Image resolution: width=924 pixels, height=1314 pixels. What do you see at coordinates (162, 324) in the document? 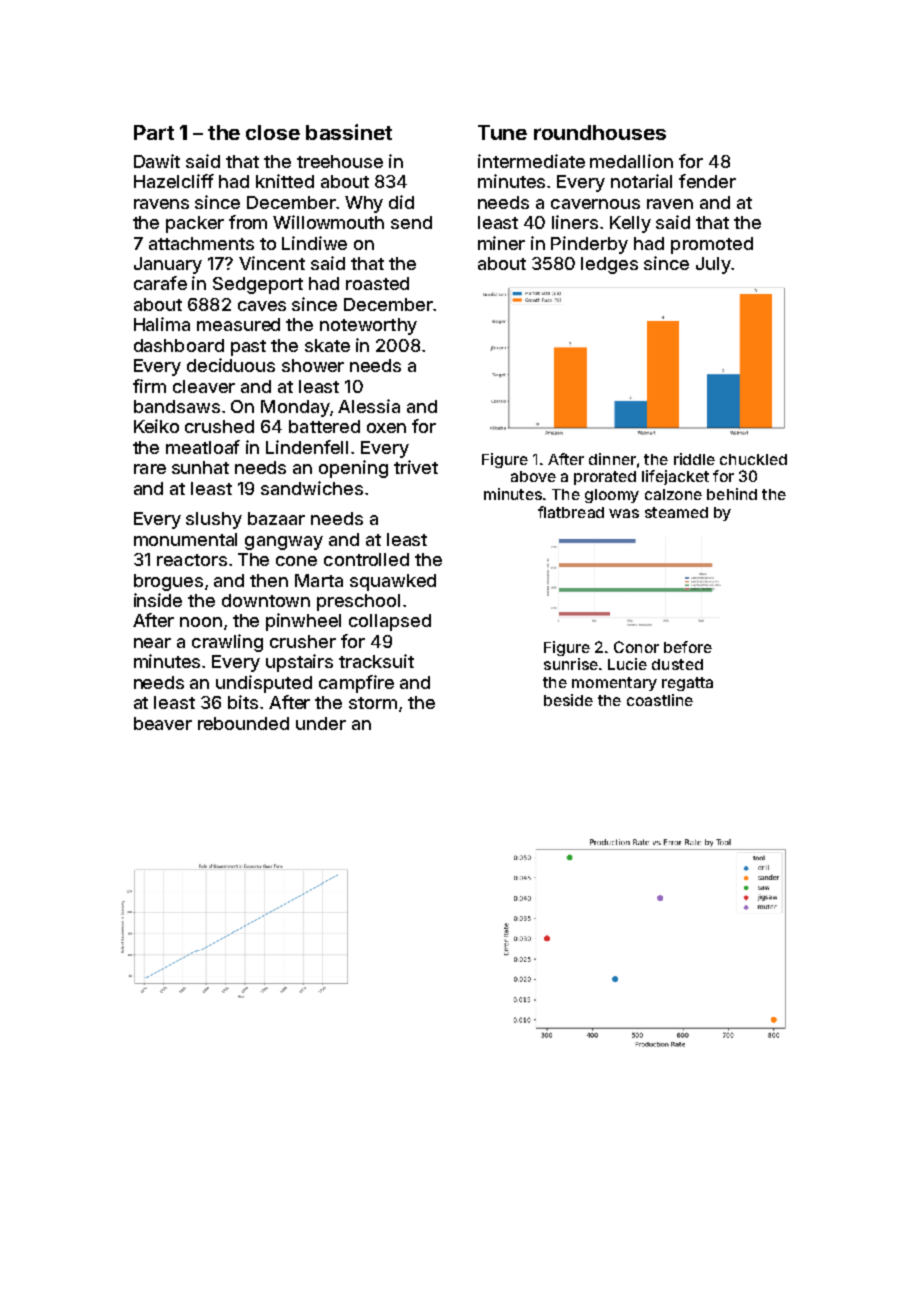
I see `Halima` at bounding box center [162, 324].
